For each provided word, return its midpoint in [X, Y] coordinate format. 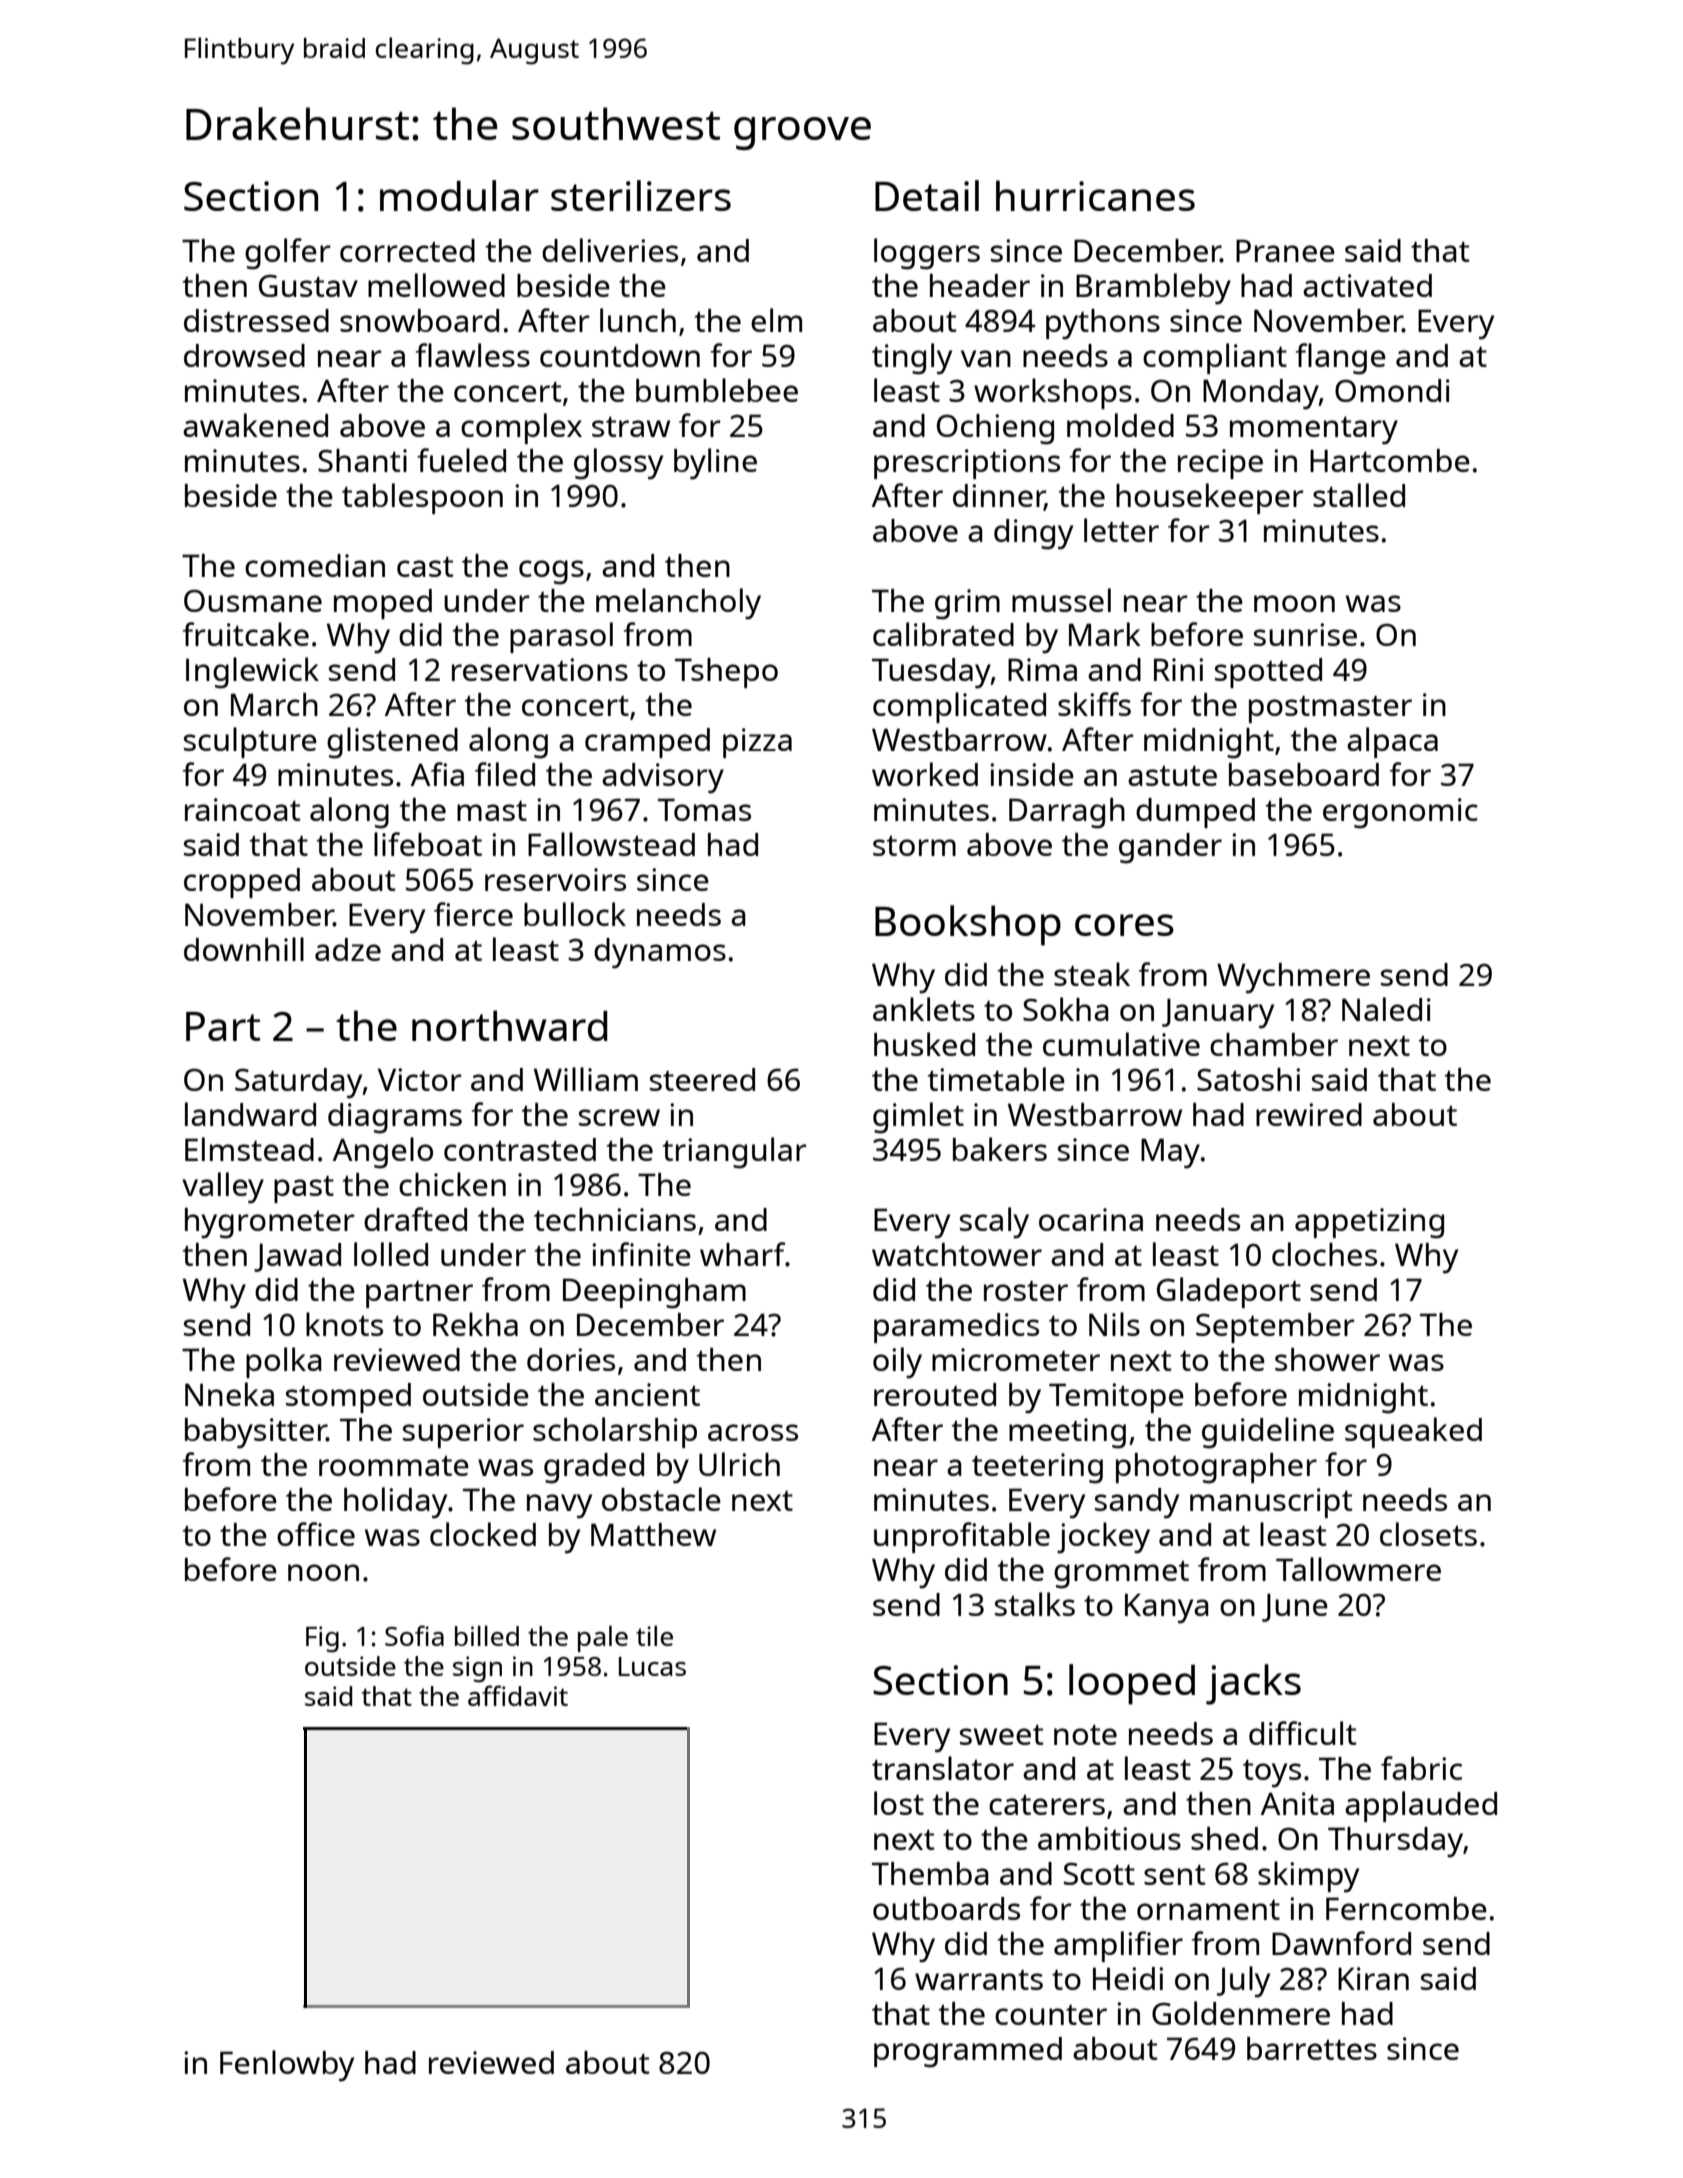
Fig [322, 1639]
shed [1224, 1838]
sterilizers [641, 195]
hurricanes [1095, 195]
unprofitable [962, 1537]
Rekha [475, 1324]
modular [459, 195]
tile [654, 1635]
